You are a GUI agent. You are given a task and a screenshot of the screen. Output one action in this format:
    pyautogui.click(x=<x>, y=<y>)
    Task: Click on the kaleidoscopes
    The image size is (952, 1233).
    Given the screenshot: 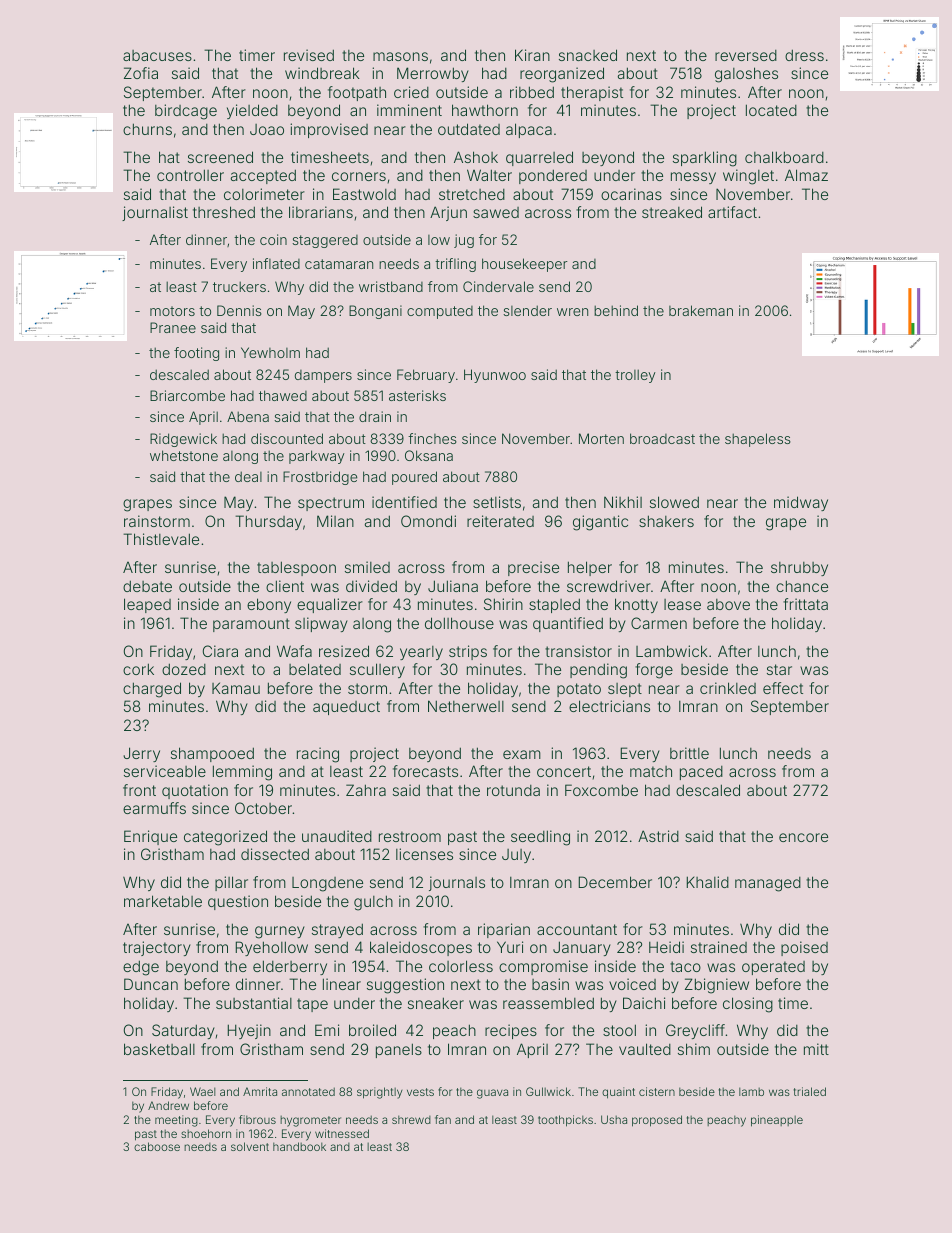 What is the action you would take?
    pyautogui.click(x=421, y=948)
